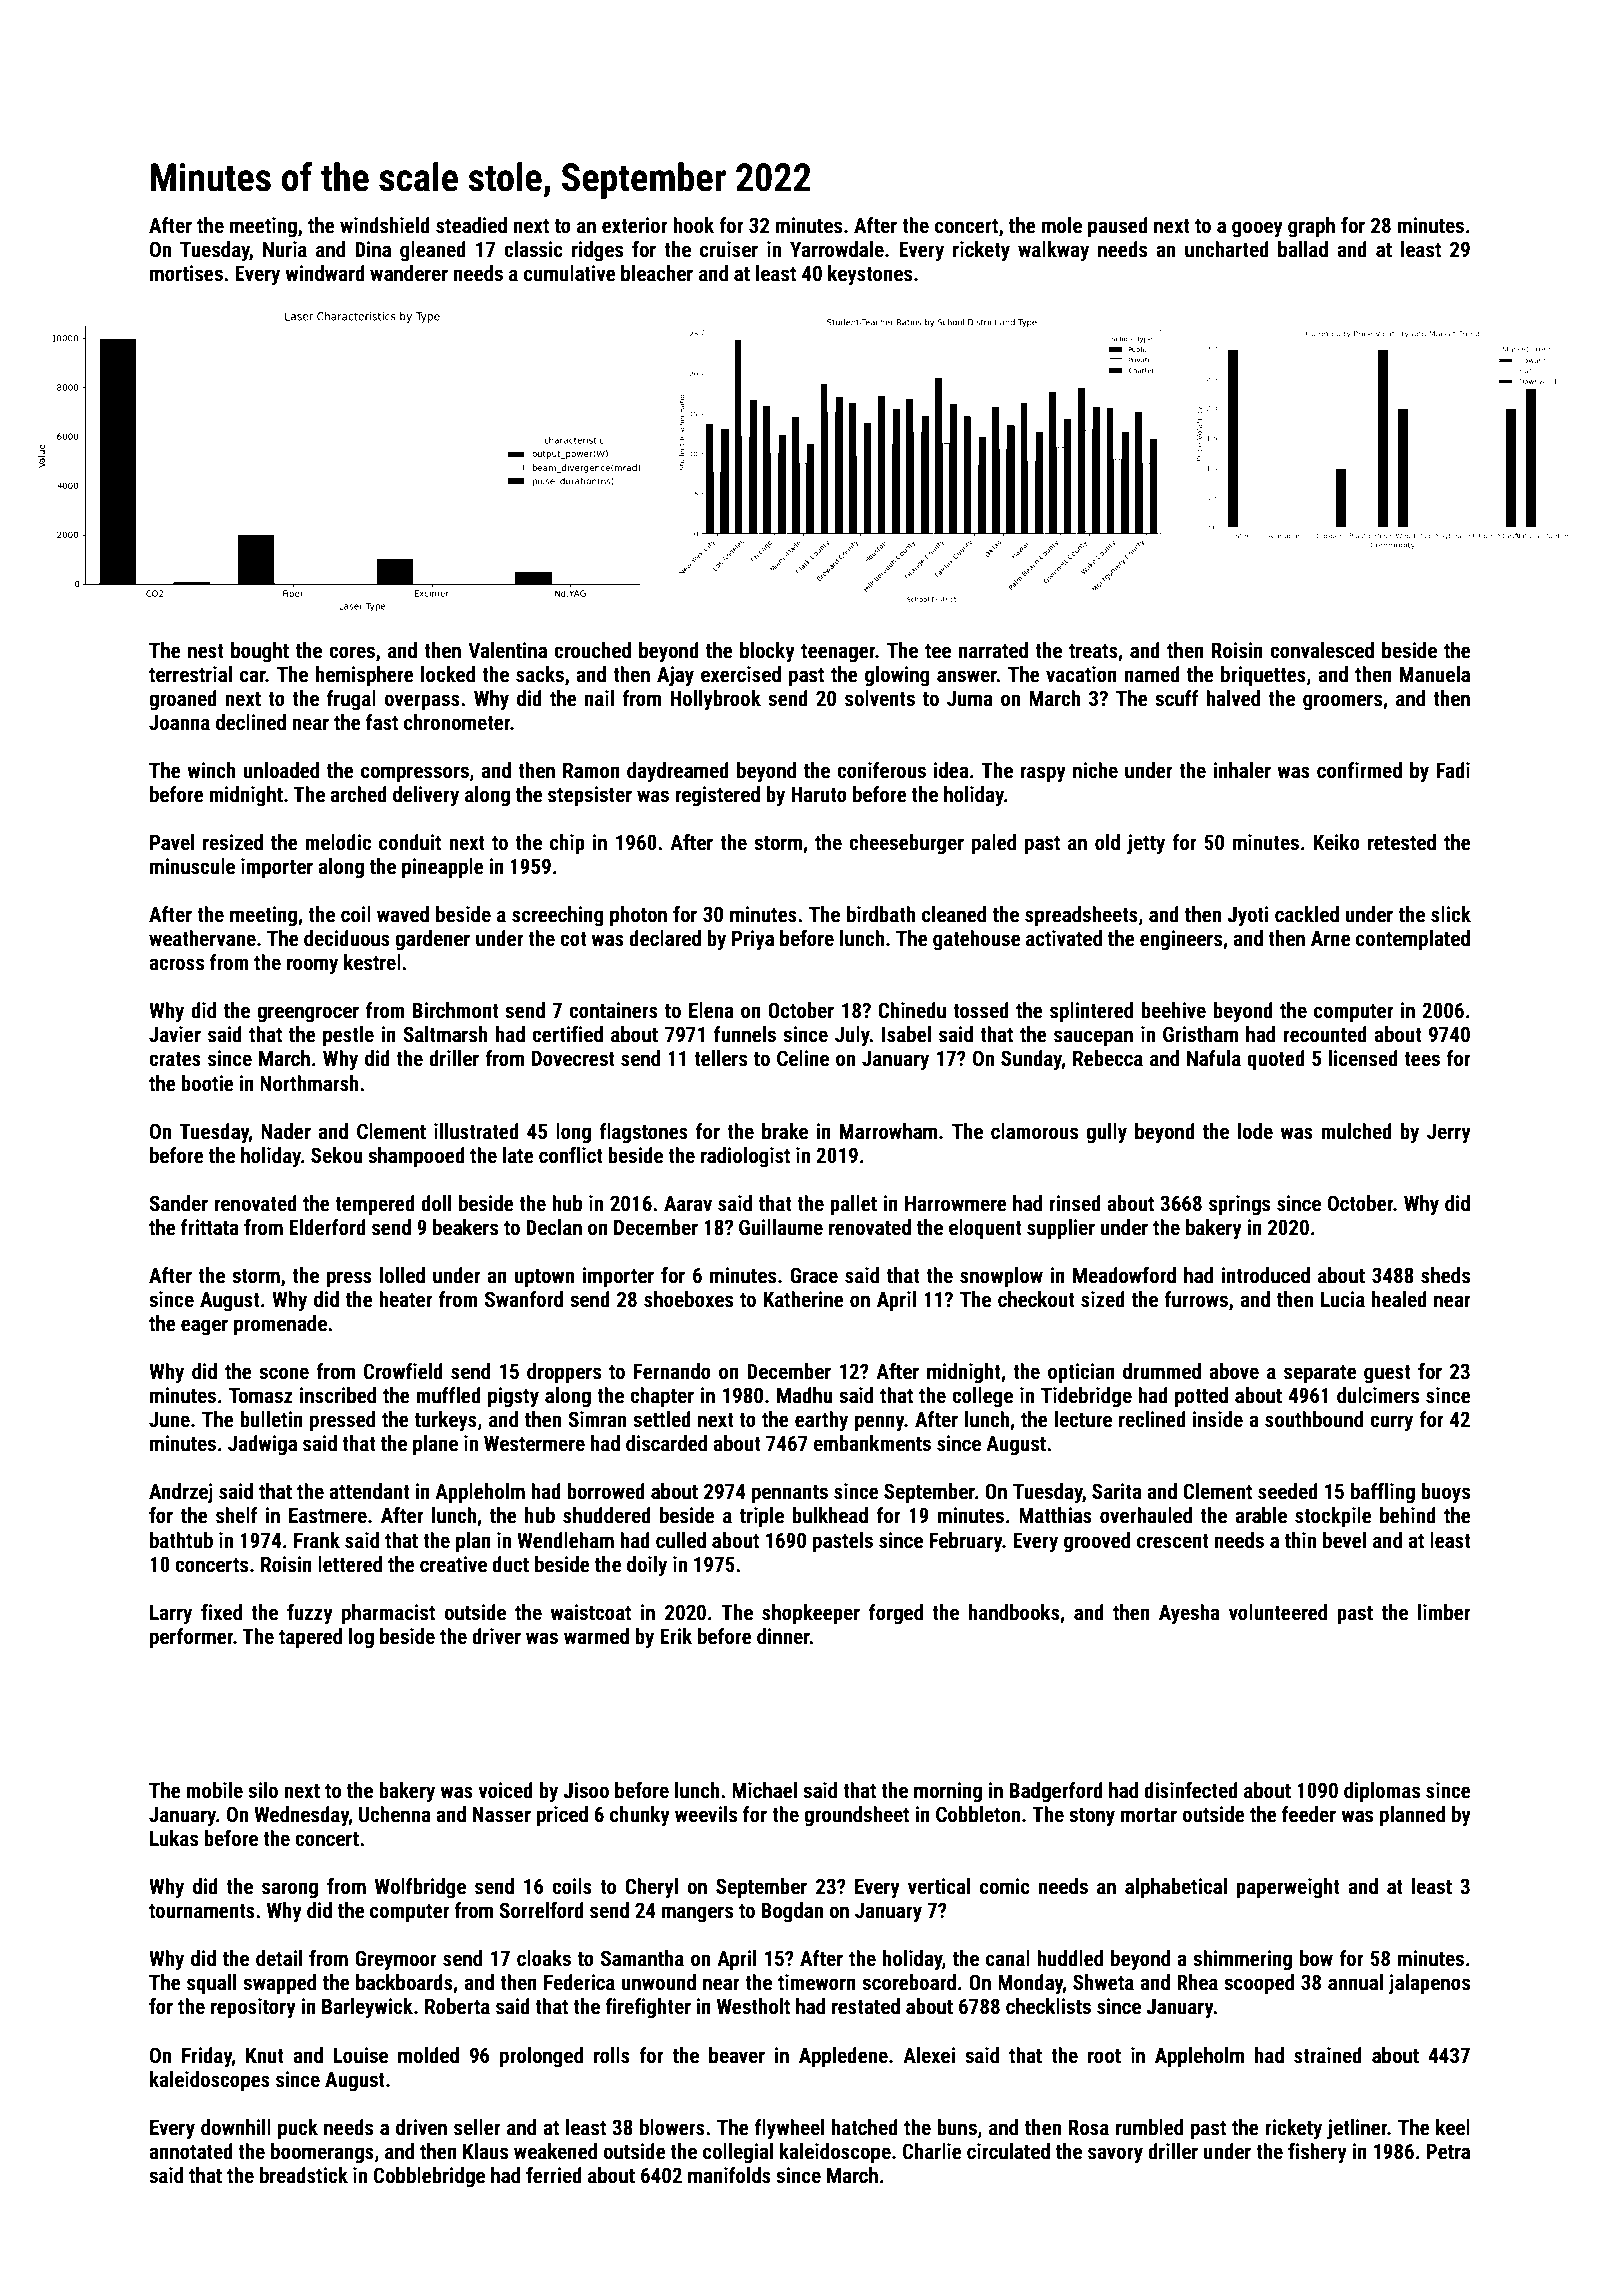 This page has height=2292, width=1620. Describe the element at coordinates (1146, 844) in the page. I see `jetty` at that location.
